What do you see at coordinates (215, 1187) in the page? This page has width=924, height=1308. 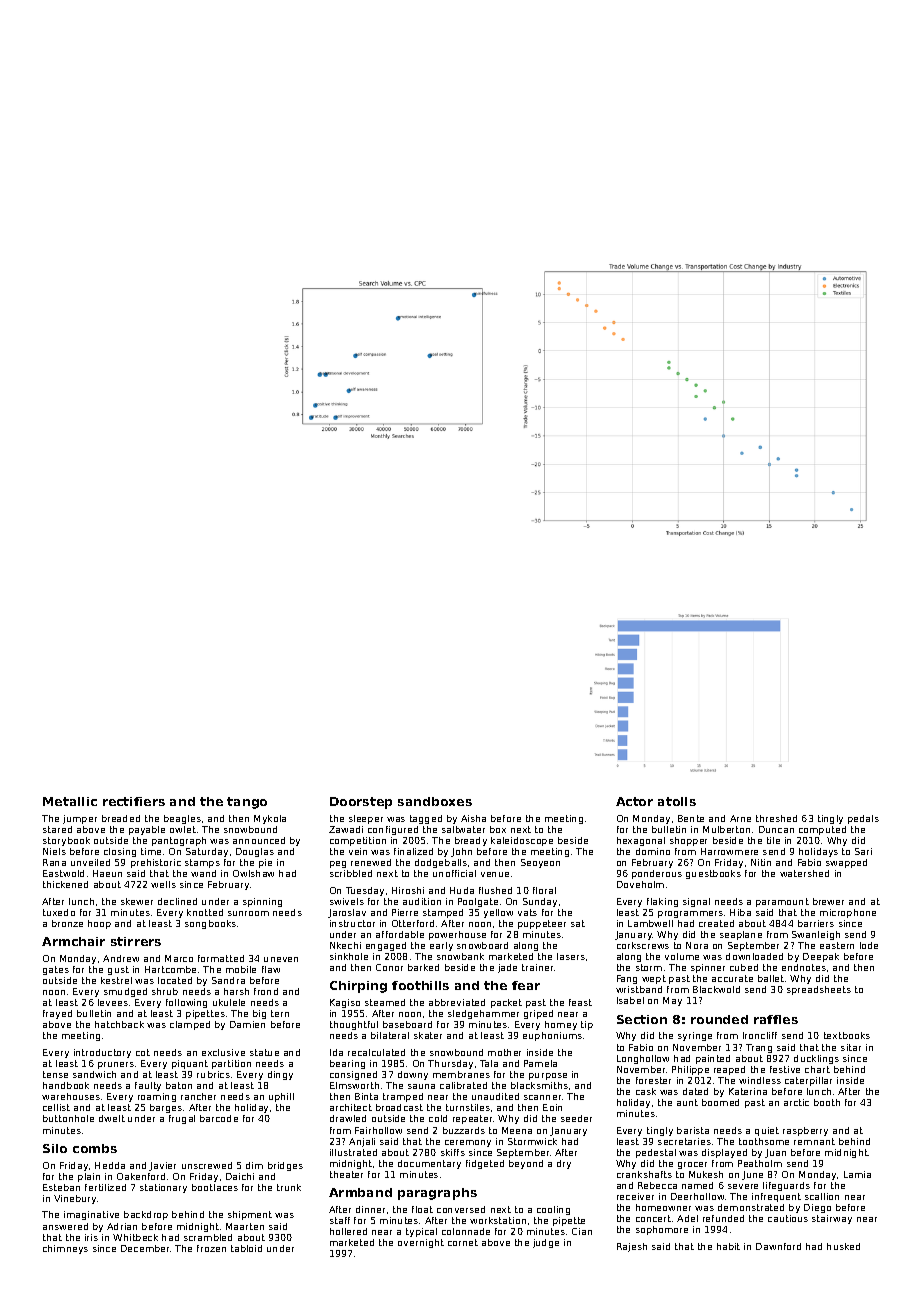 I see `bootlaces` at bounding box center [215, 1187].
